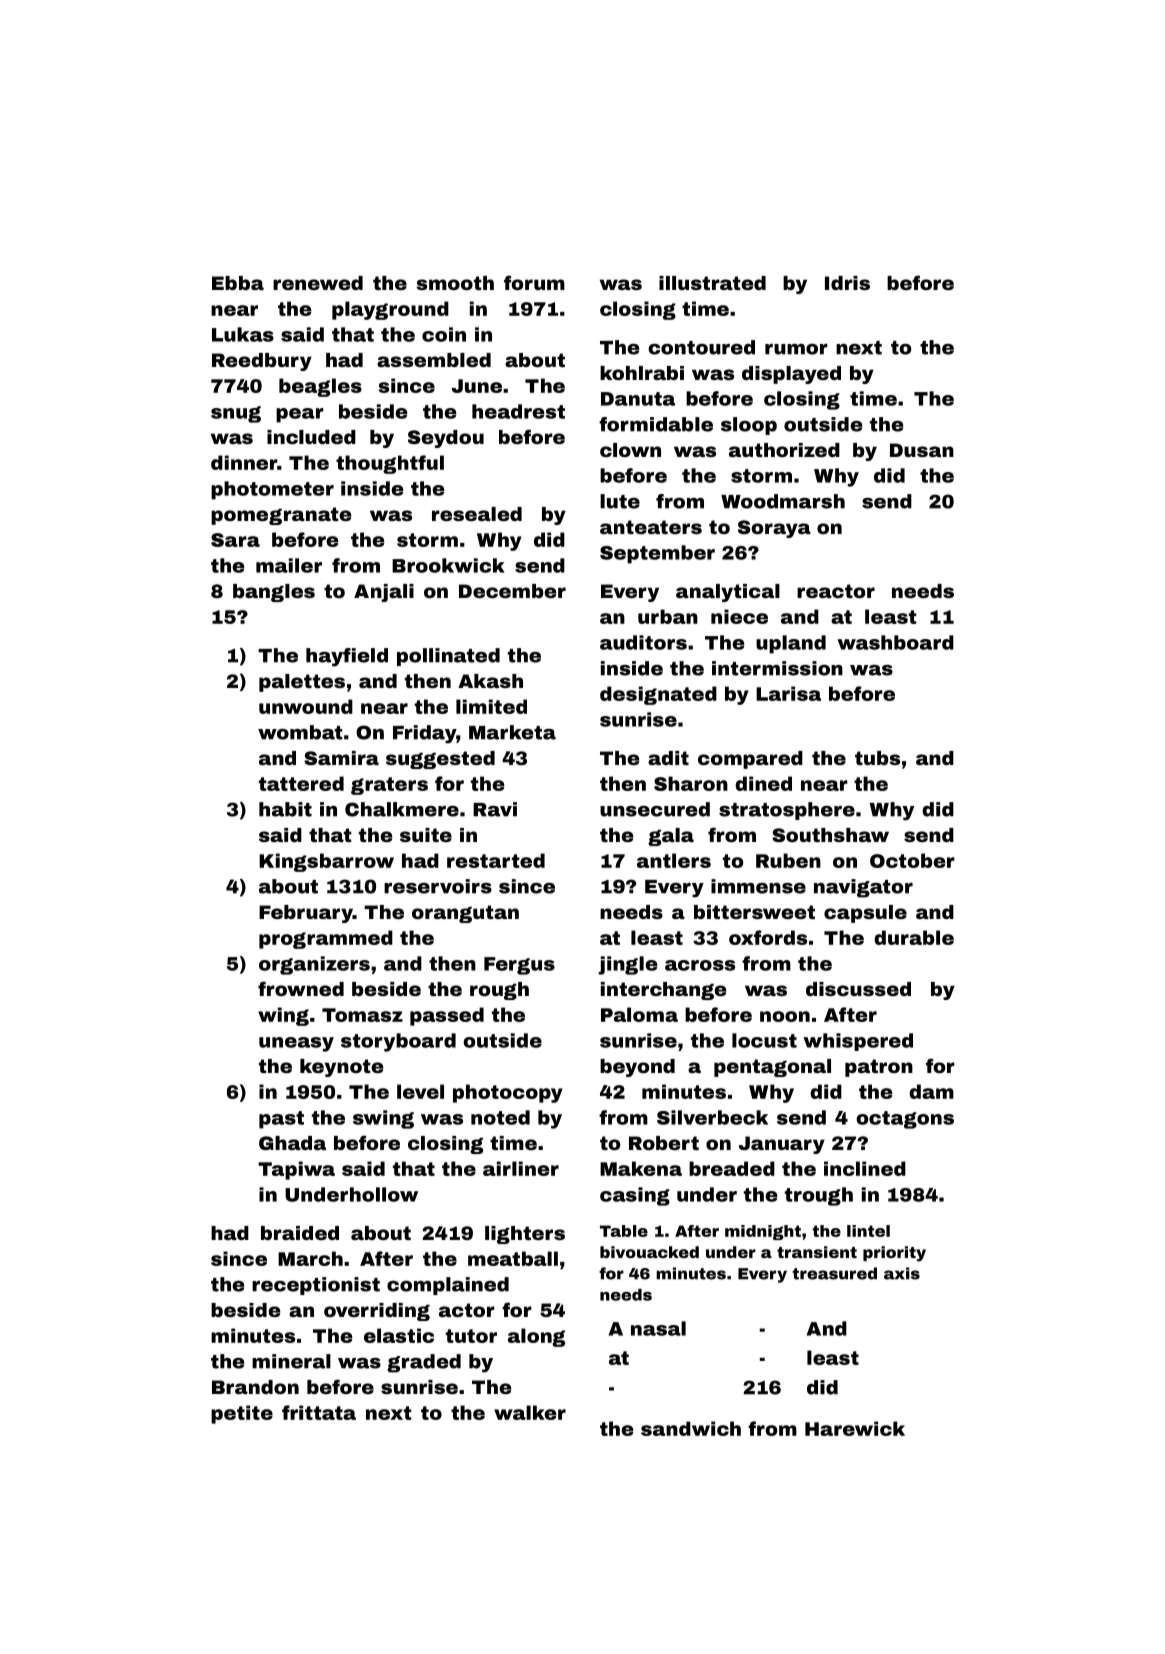  What do you see at coordinates (922, 450) in the image?
I see `Dusan` at bounding box center [922, 450].
